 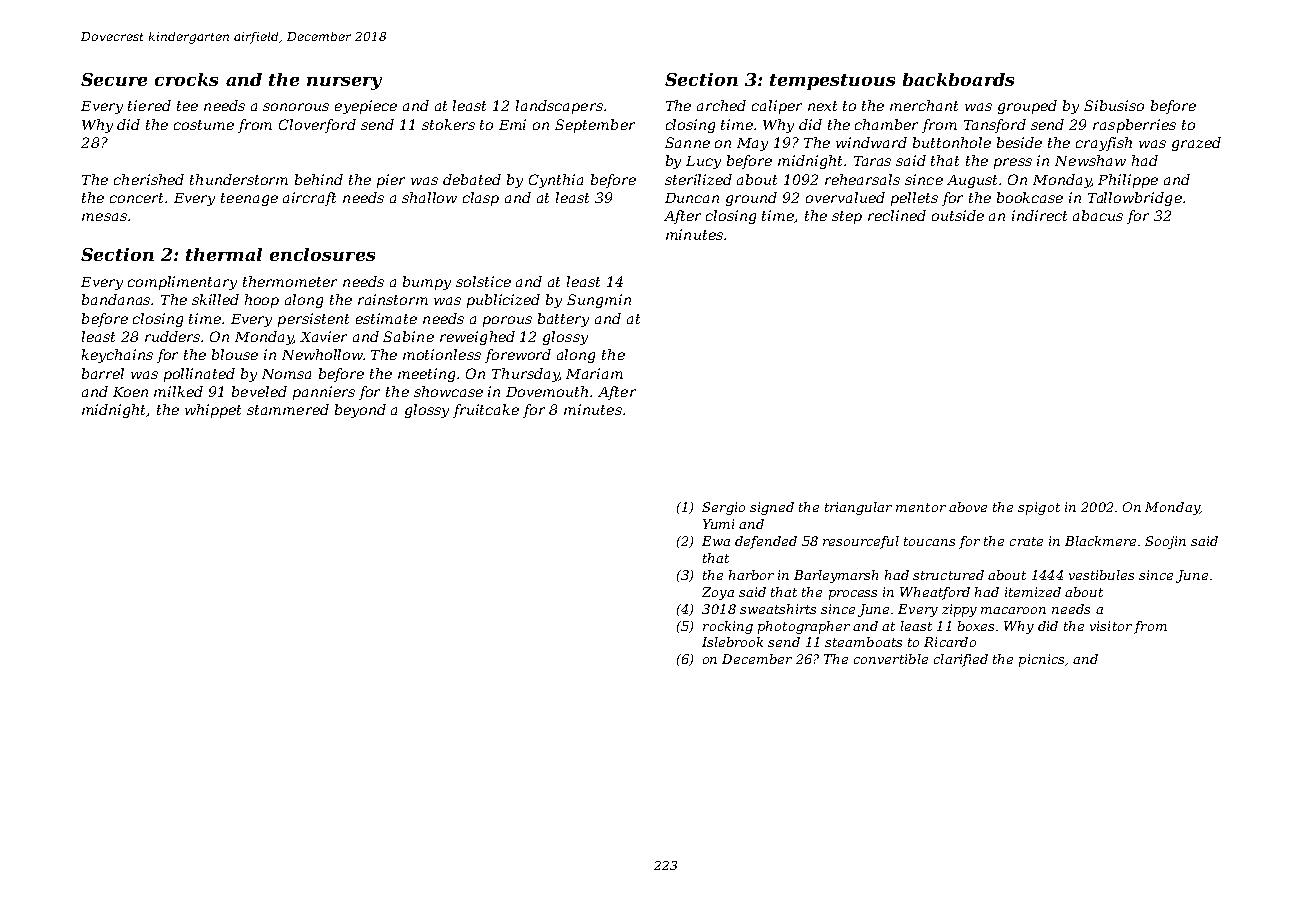 I want to click on Mariam, so click(x=594, y=373).
